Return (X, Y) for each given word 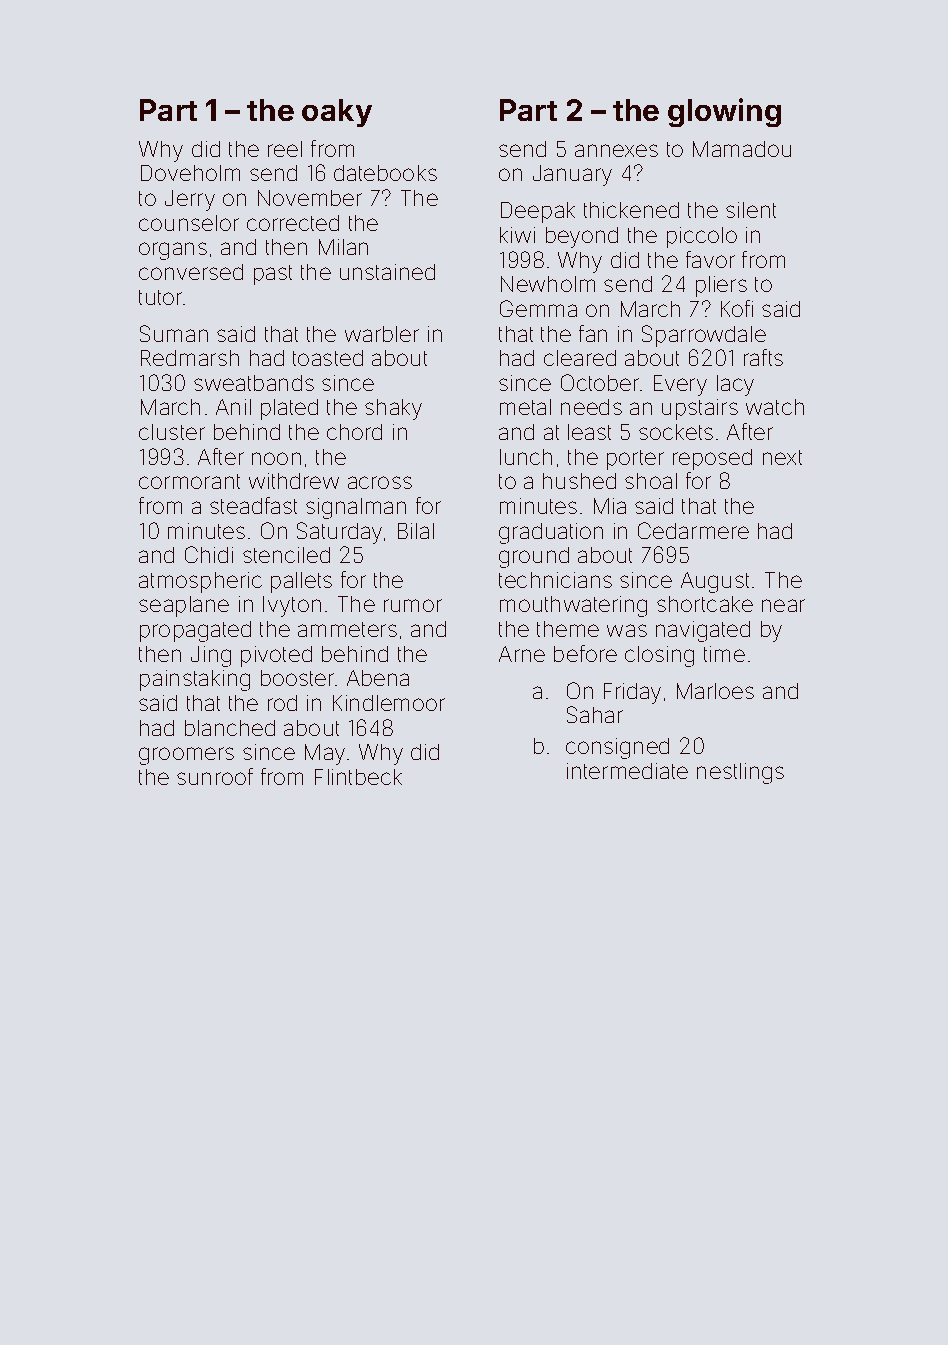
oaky (337, 113)
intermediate (627, 771)
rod (282, 703)
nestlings (740, 773)
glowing (724, 112)
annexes (616, 150)
